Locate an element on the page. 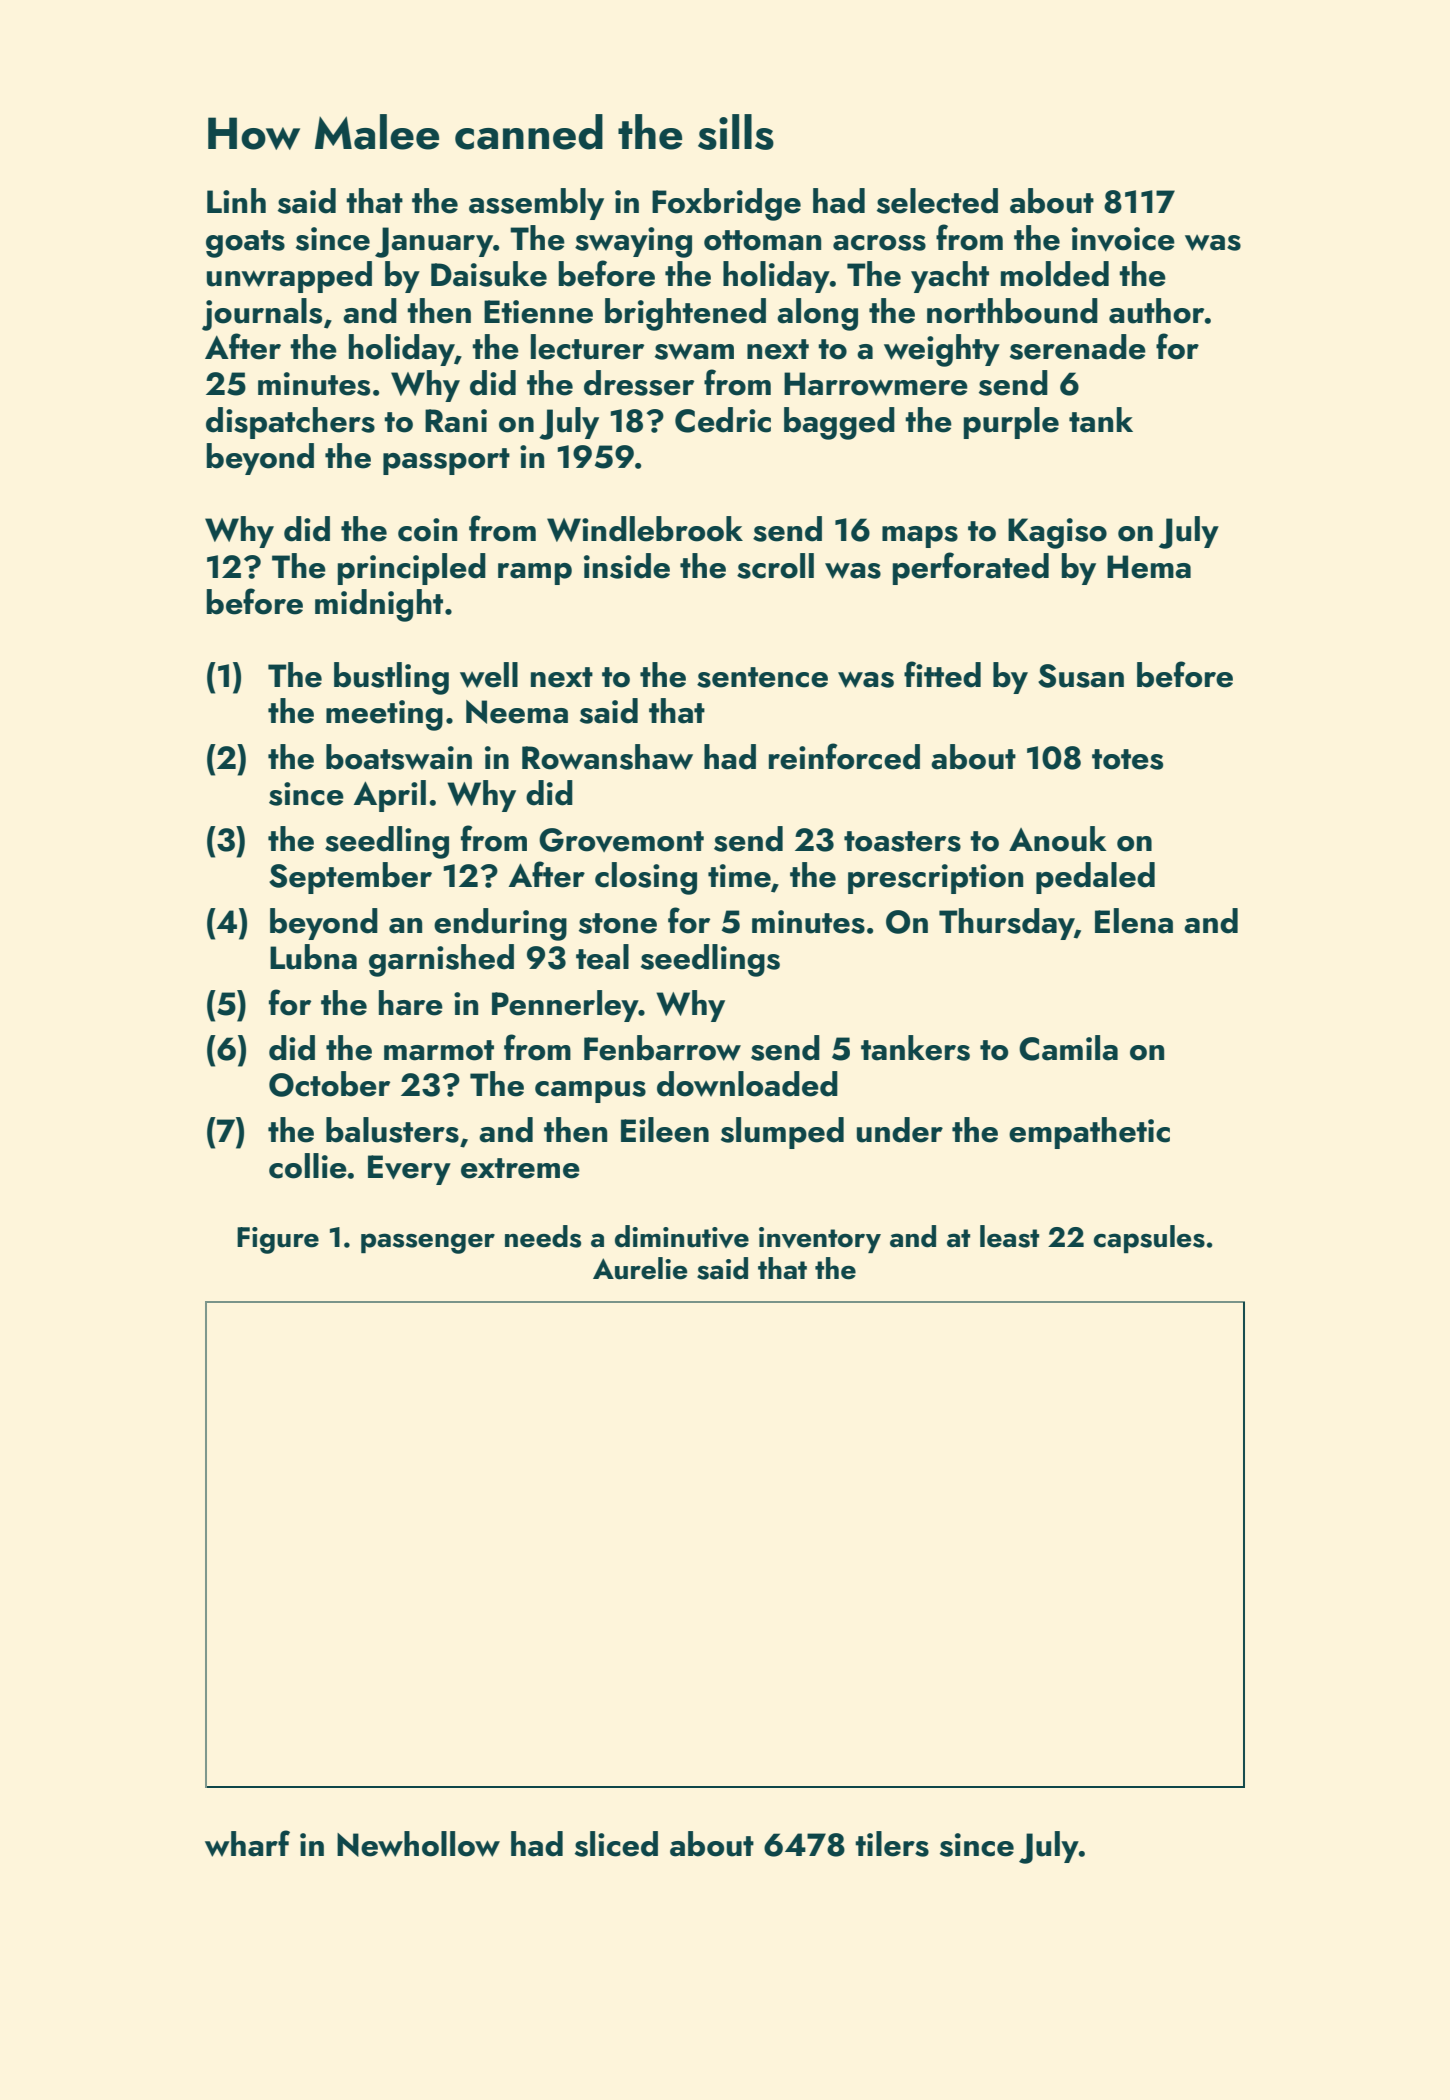  swaying is located at coordinates (633, 242).
